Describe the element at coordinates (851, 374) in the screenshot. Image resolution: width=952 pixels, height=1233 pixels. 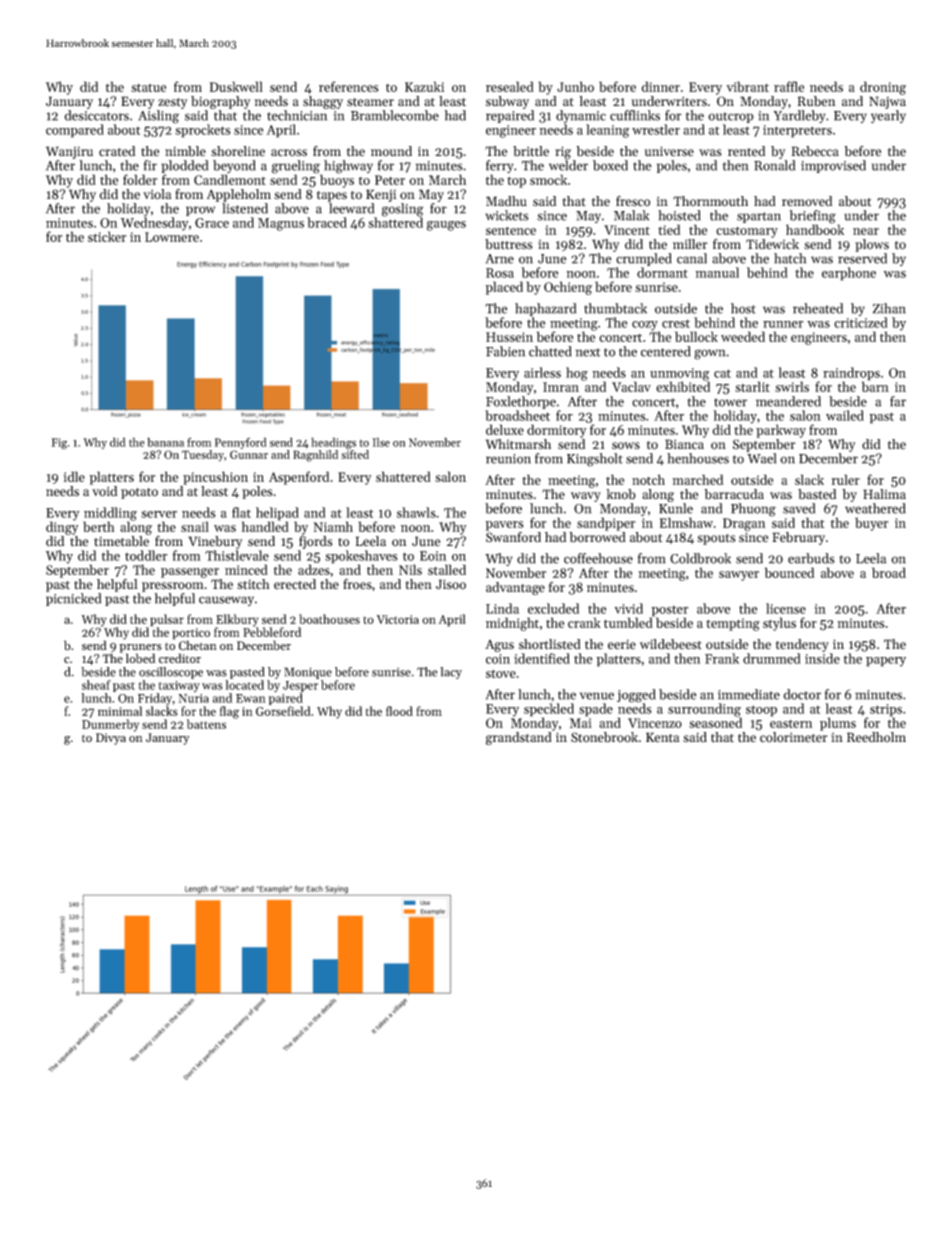
I see `raindrops` at that location.
